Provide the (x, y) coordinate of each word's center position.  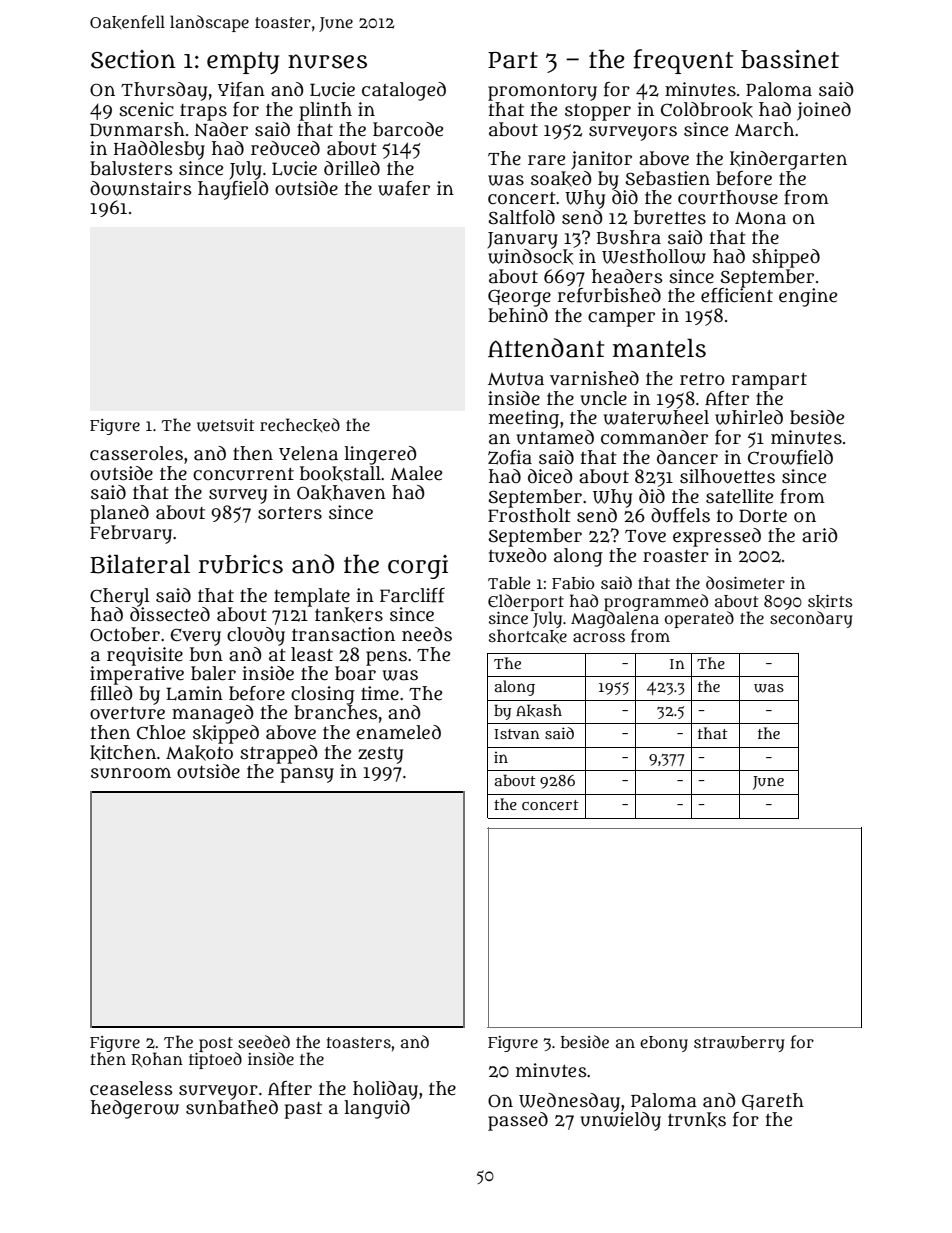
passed (518, 1121)
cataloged (404, 91)
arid (820, 535)
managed (213, 714)
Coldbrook (707, 110)
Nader (221, 129)
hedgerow (135, 1109)
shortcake (528, 636)
